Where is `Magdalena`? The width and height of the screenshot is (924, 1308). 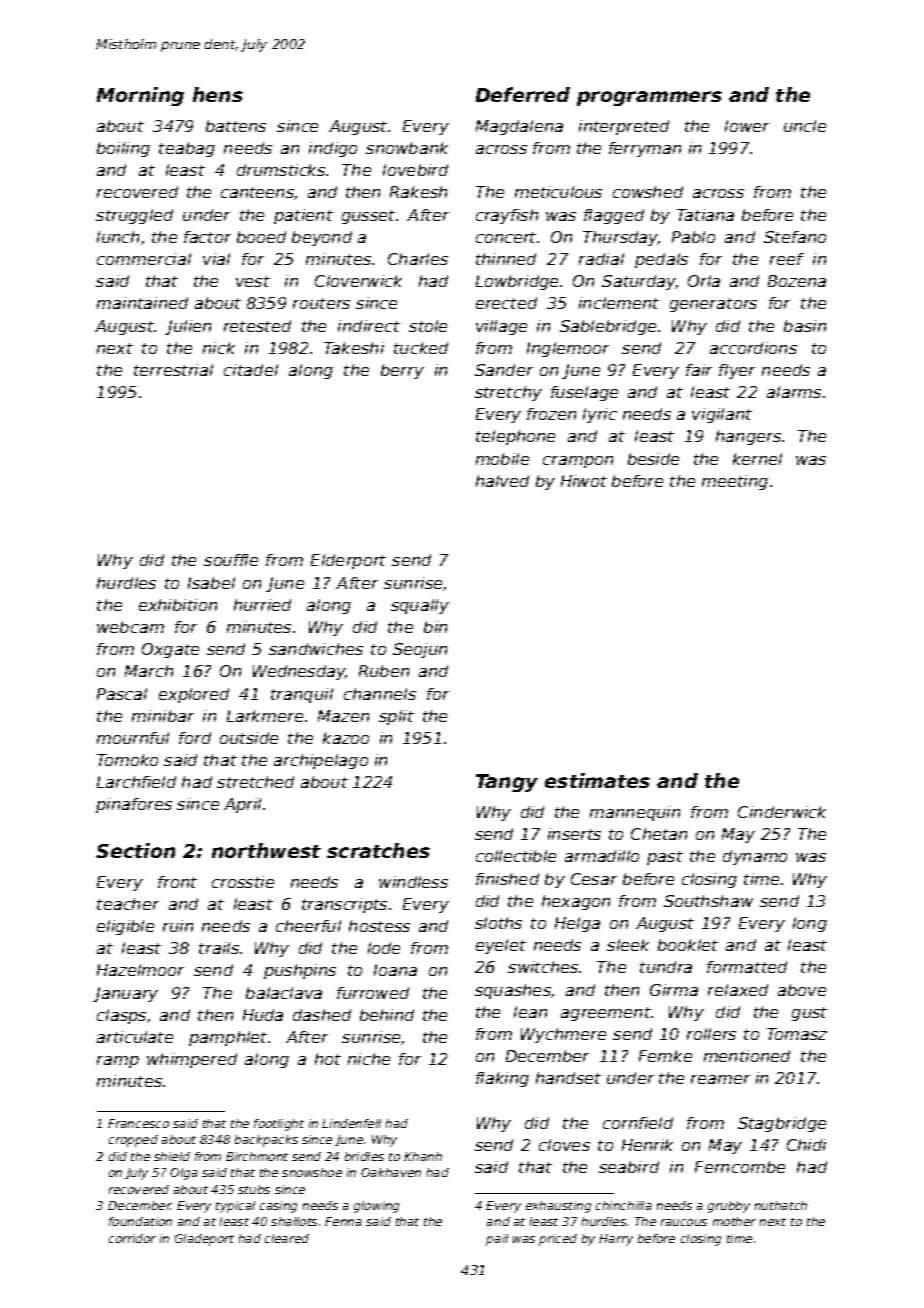 Magdalena is located at coordinates (519, 127).
